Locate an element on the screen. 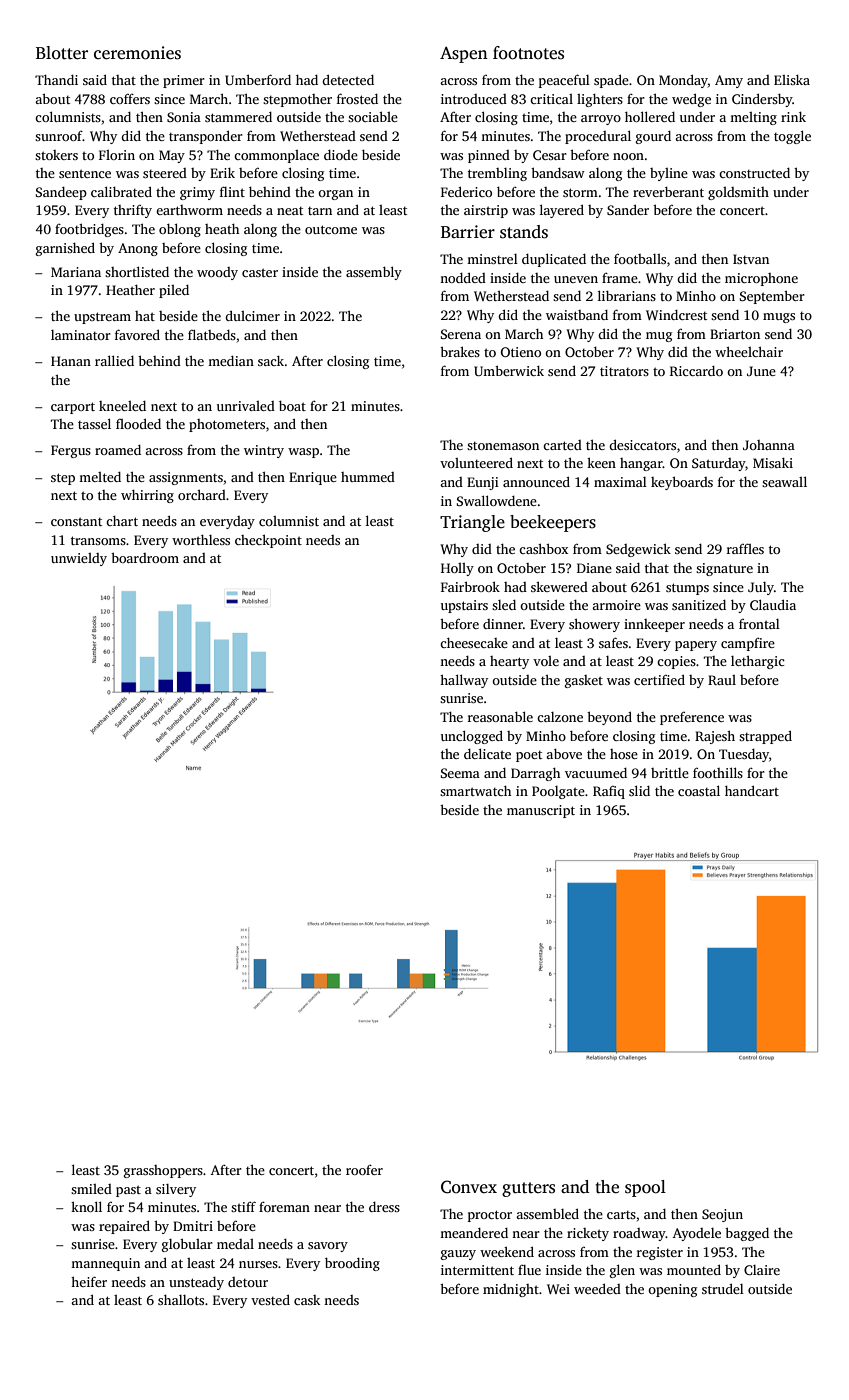  smartwatch is located at coordinates (475, 791).
